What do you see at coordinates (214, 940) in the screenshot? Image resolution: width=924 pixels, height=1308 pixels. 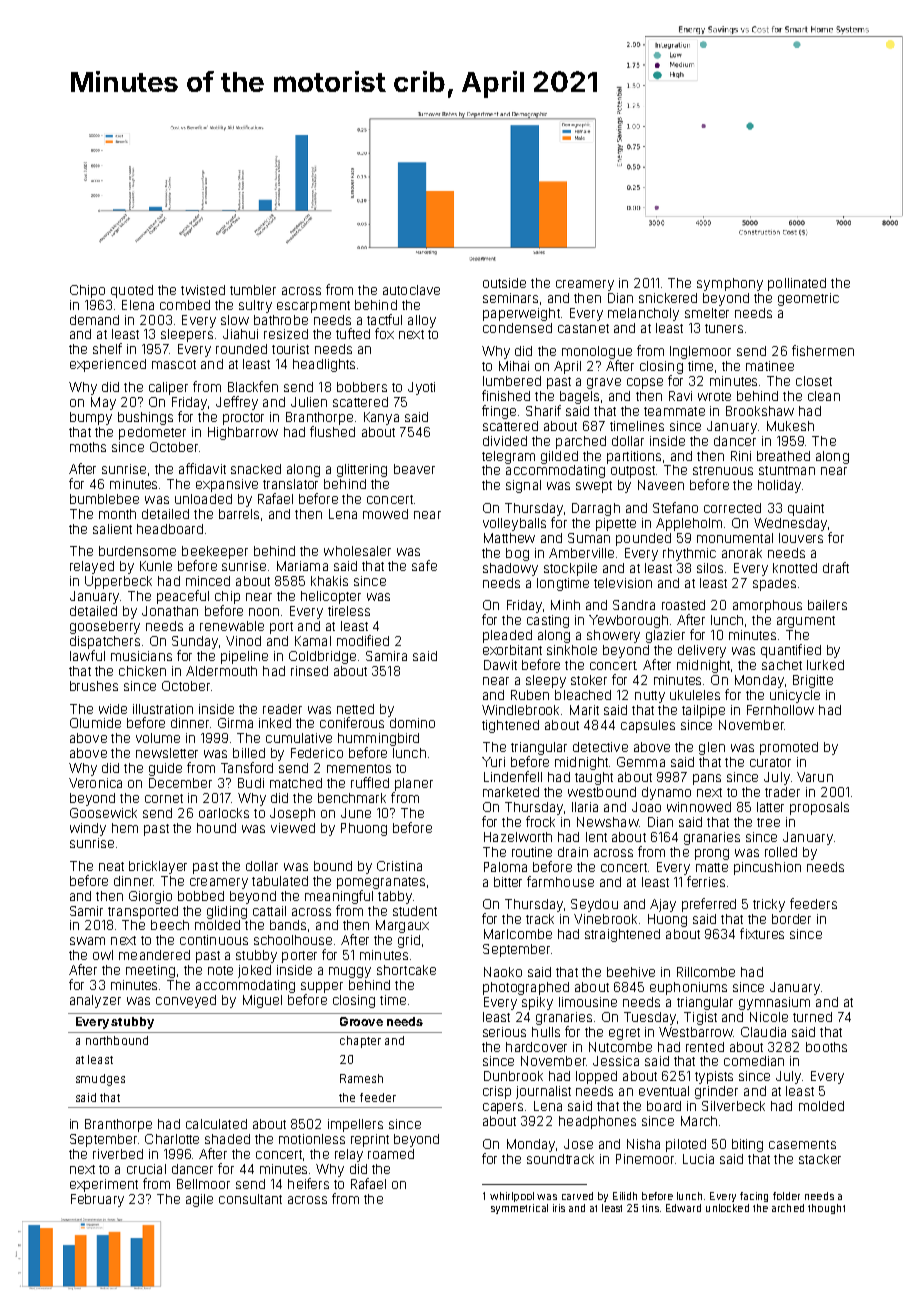 I see `continuous` at bounding box center [214, 940].
